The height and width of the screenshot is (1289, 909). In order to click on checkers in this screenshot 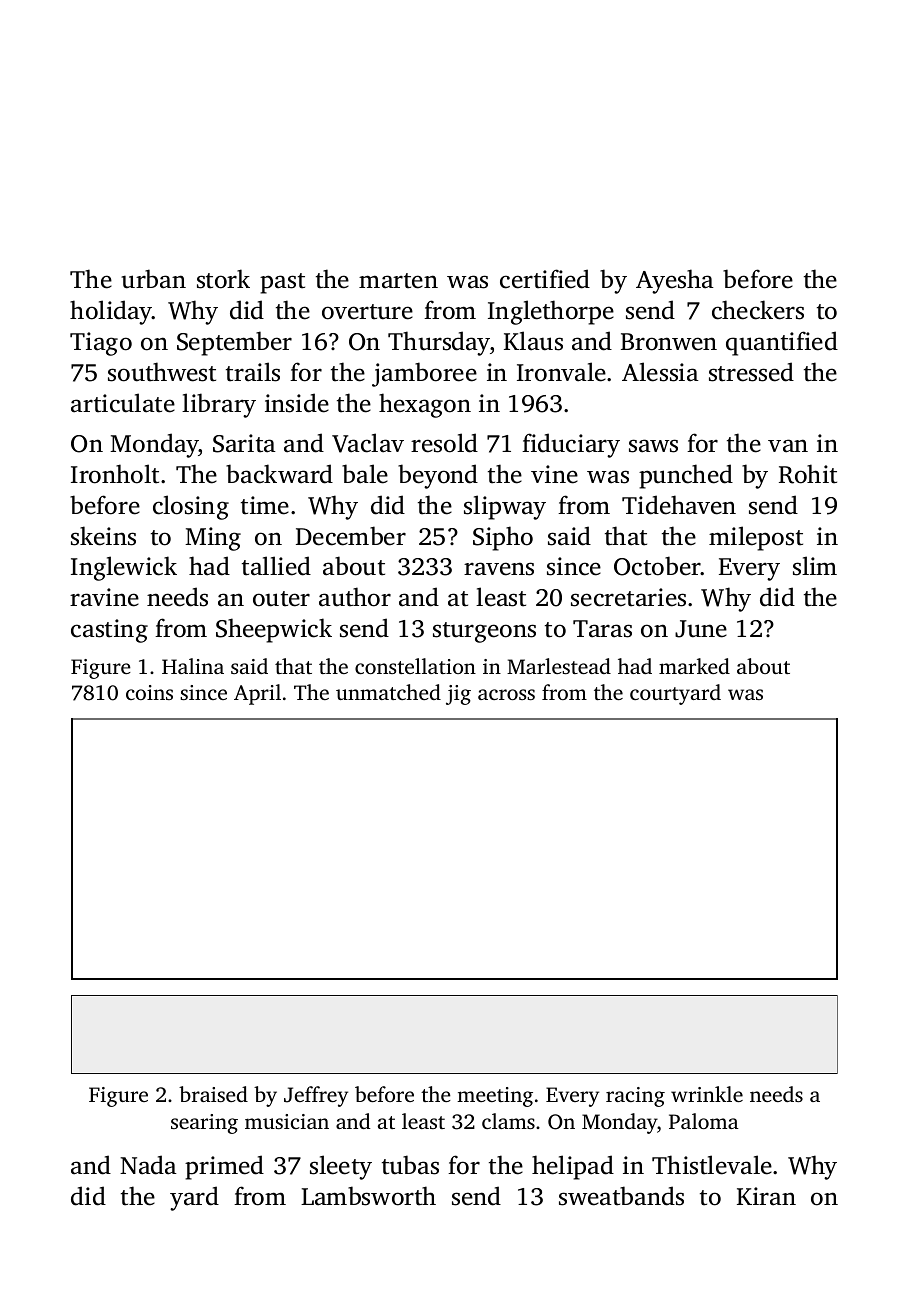, I will do `click(758, 310)`.
